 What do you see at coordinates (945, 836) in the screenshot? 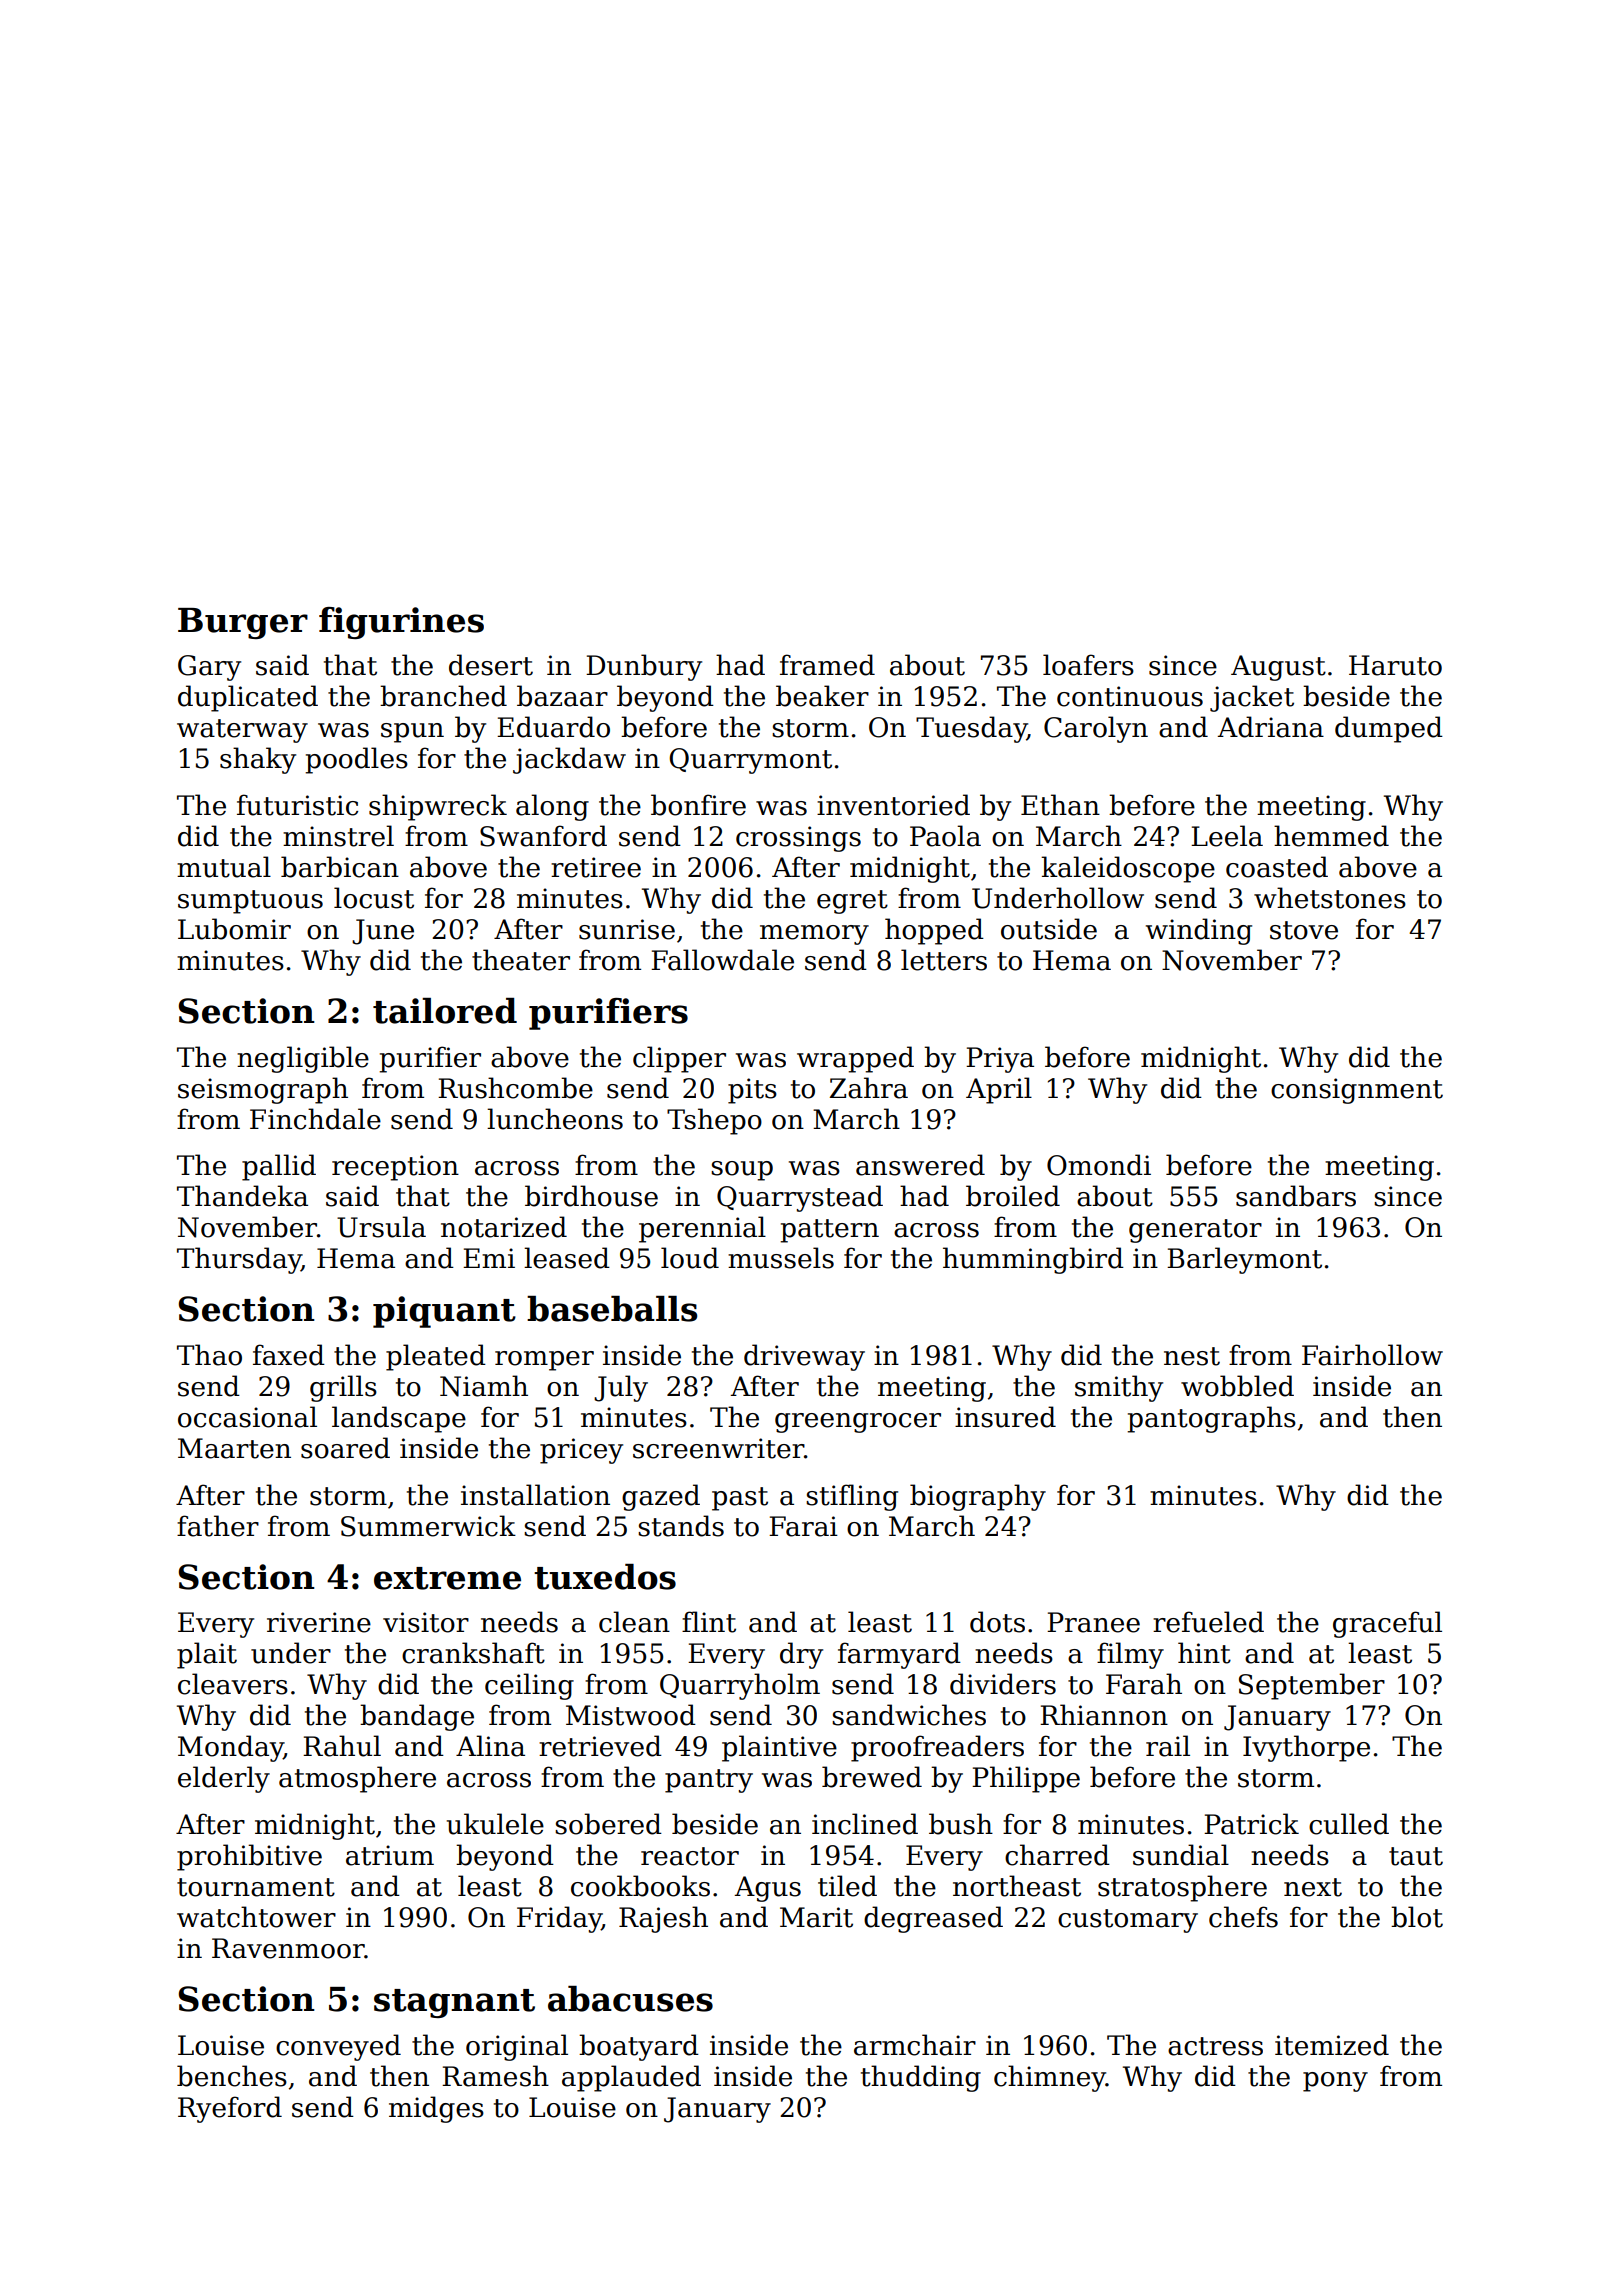
I see `Paola` at bounding box center [945, 836].
